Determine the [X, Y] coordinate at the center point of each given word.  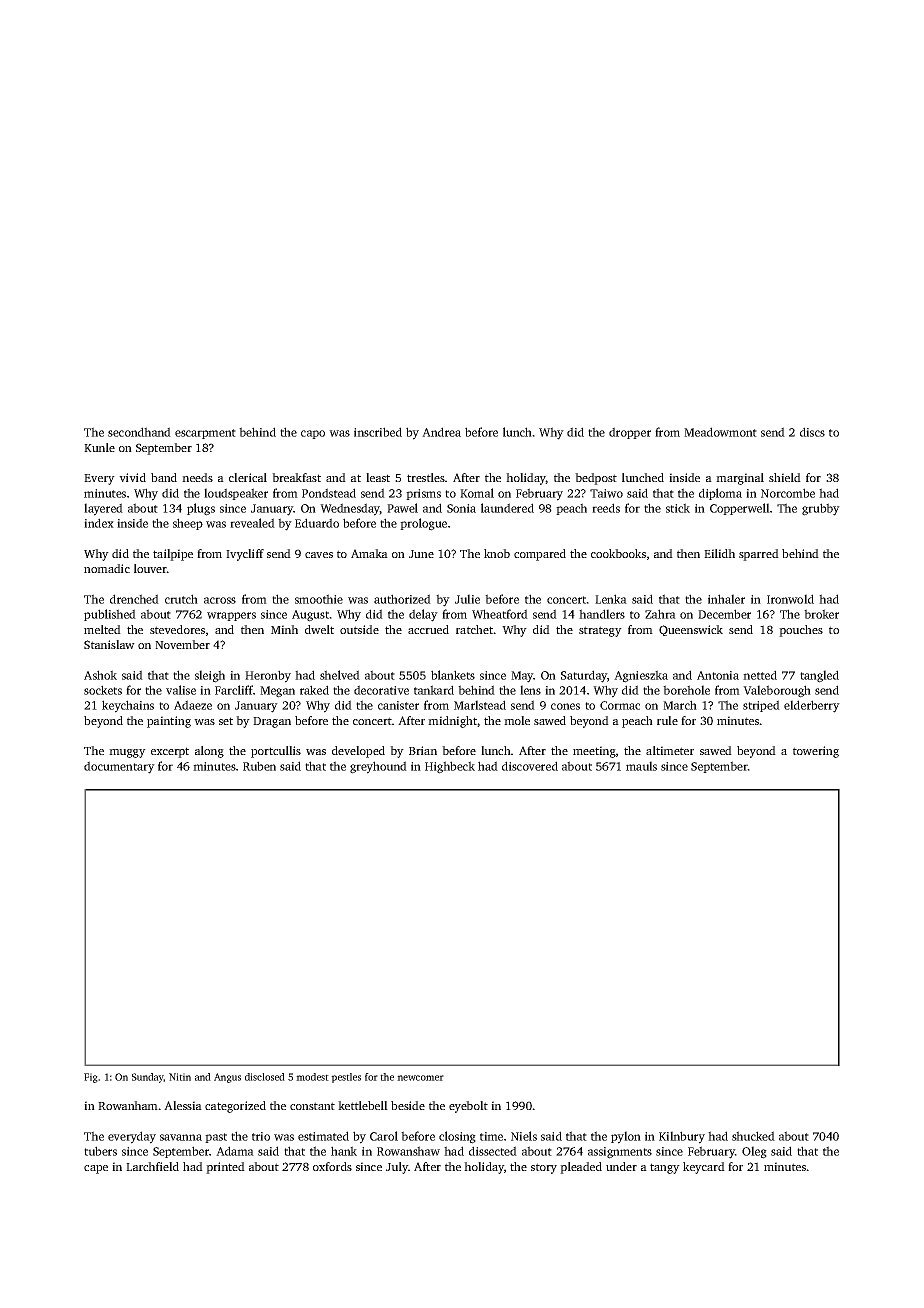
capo [313, 434]
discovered [530, 766]
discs [812, 432]
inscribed [378, 432]
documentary [119, 767]
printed [225, 1168]
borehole [686, 690]
